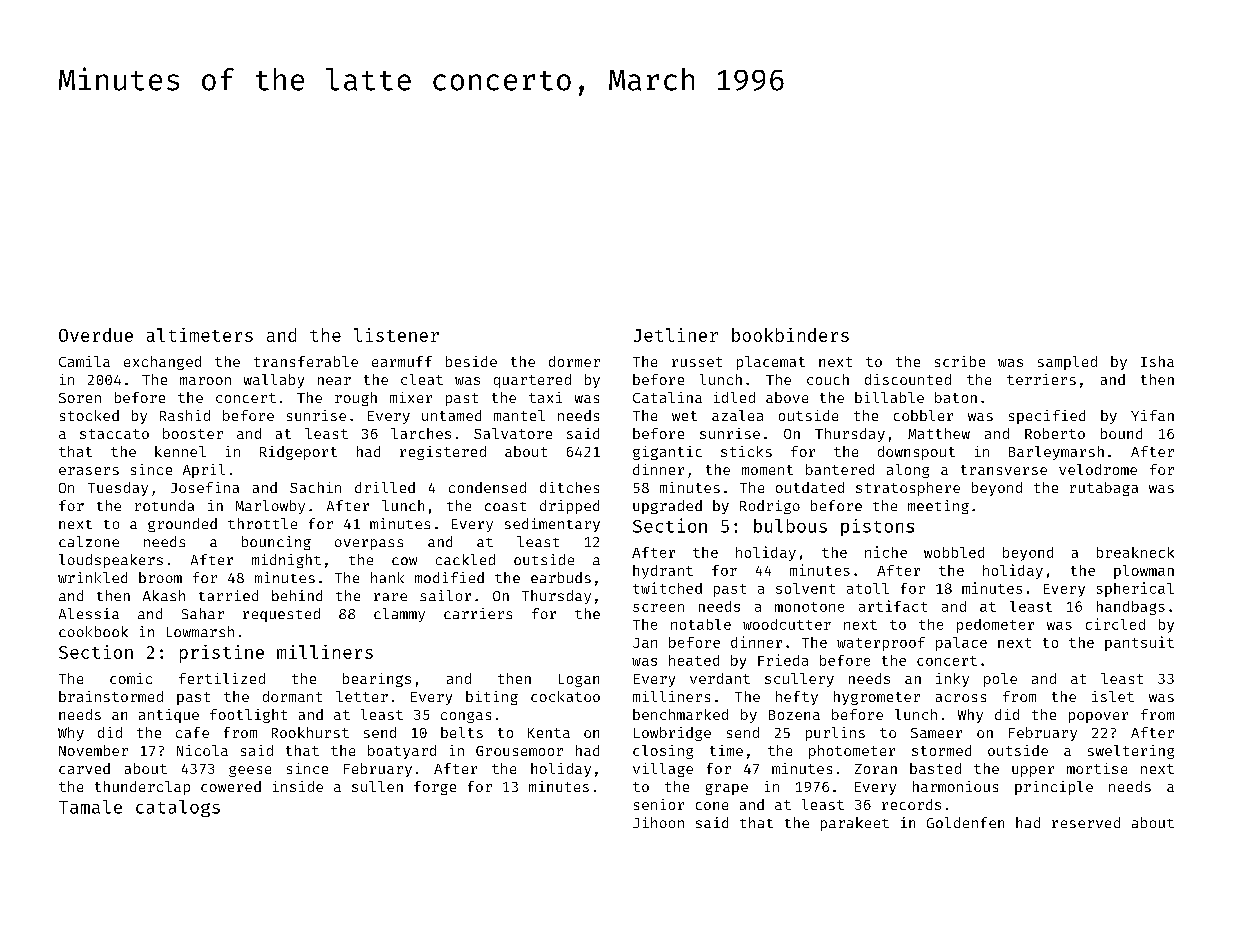 Image resolution: width=1233 pixels, height=952 pixels. Describe the element at coordinates (923, 415) in the image. I see `cobbler` at that location.
